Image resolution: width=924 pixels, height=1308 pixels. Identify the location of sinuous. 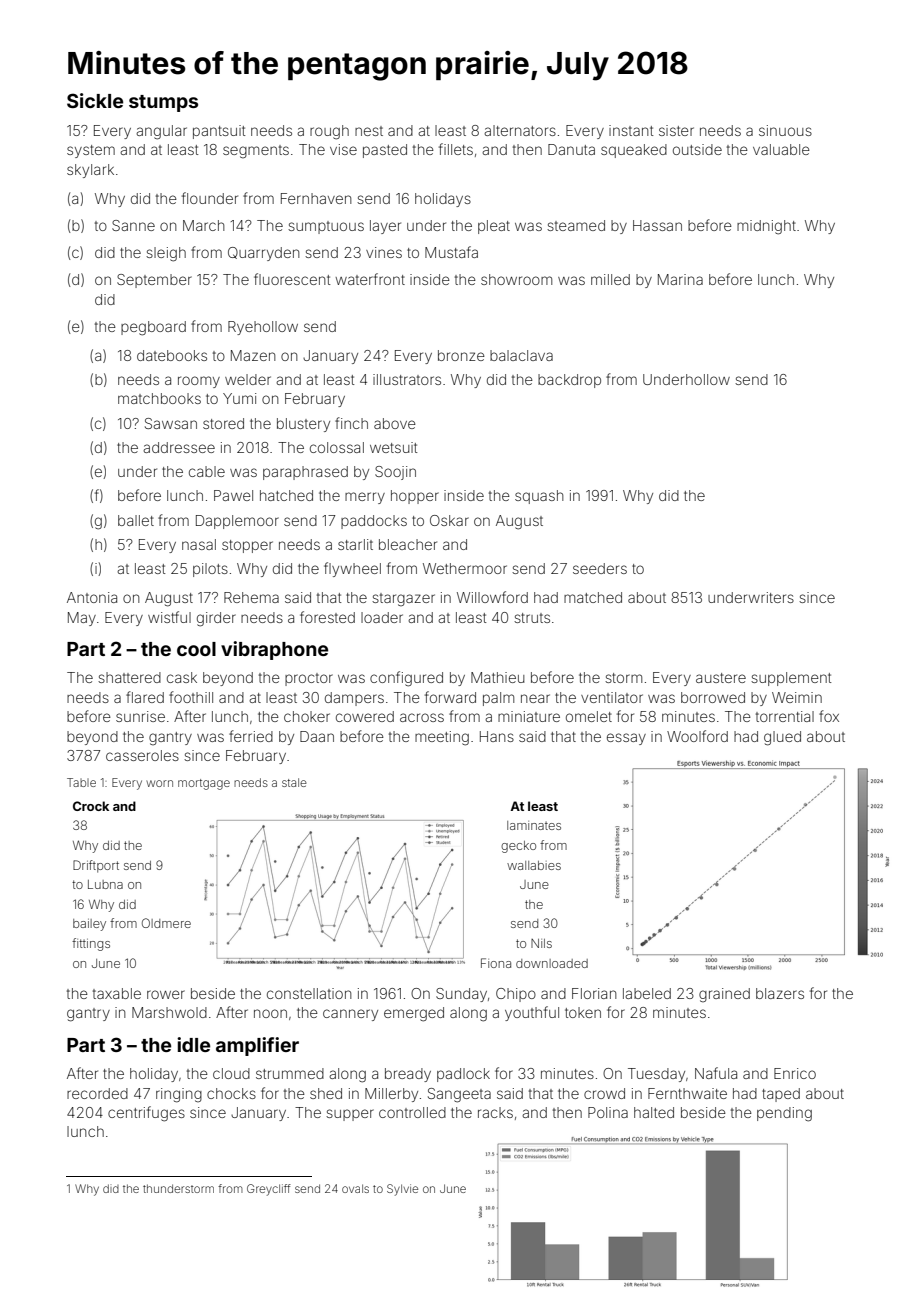
(785, 130).
